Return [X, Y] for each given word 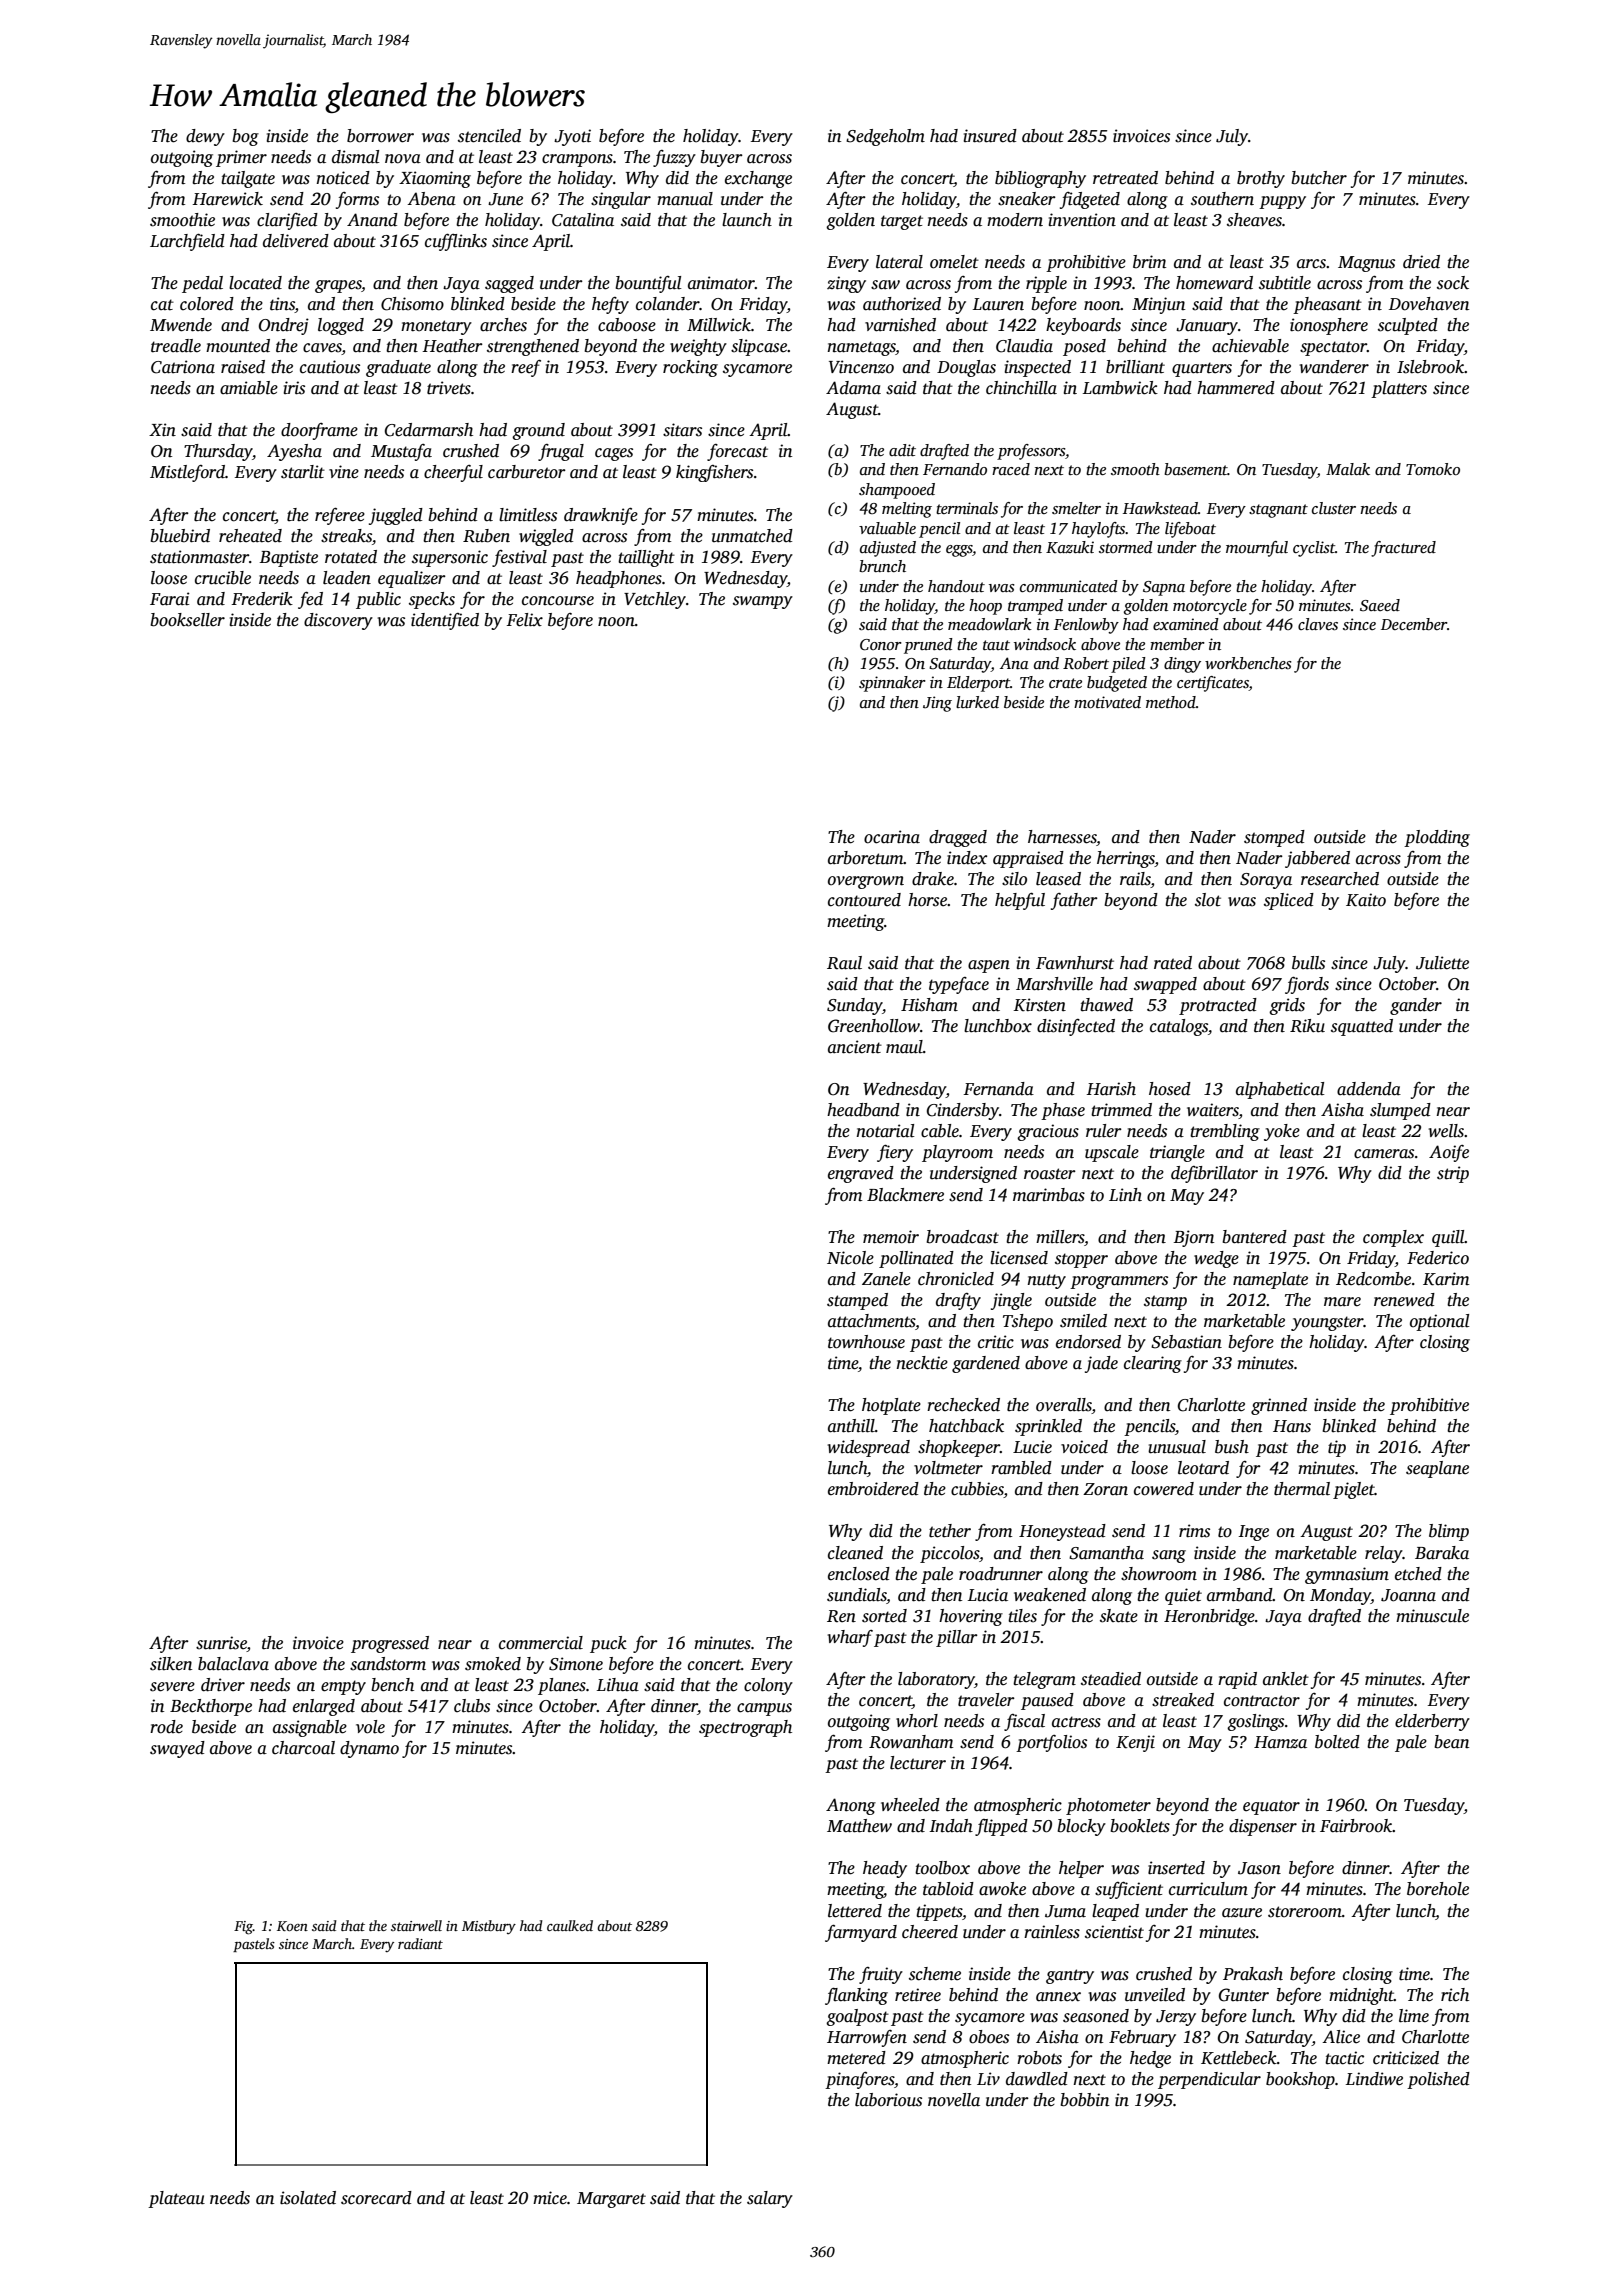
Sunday [854, 1006]
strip [1453, 1174]
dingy [1182, 665]
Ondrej [284, 326]
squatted [1362, 1027]
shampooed [897, 491]
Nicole [850, 1258]
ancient [855, 1047]
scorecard [376, 2198]
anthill [851, 1426]
